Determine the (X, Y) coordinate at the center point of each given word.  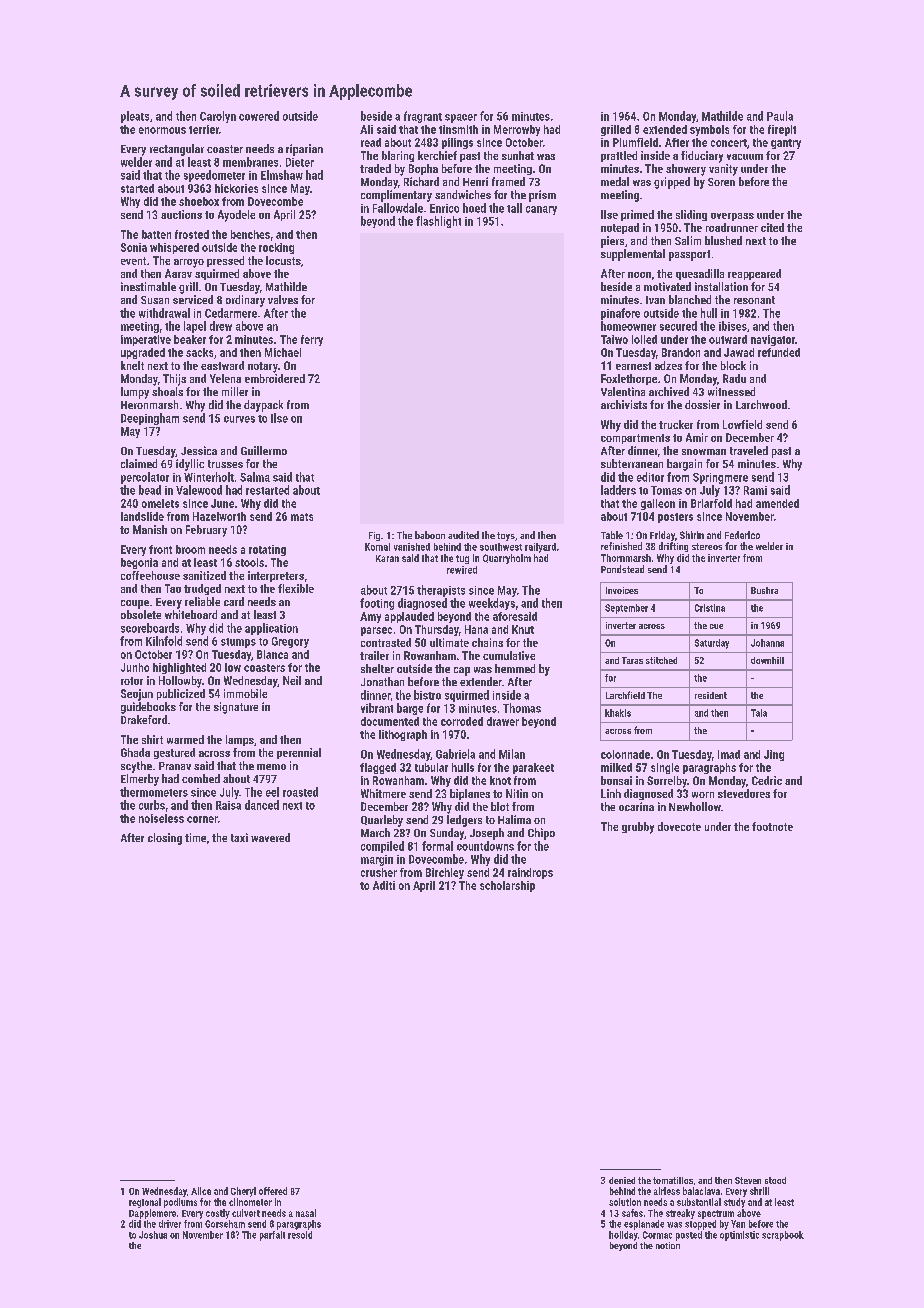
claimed (139, 463)
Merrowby (517, 130)
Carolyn (218, 117)
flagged (378, 768)
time (195, 837)
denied (622, 1180)
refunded (779, 352)
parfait (272, 1236)
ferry (312, 340)
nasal (306, 1213)
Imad (729, 754)
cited (772, 227)
